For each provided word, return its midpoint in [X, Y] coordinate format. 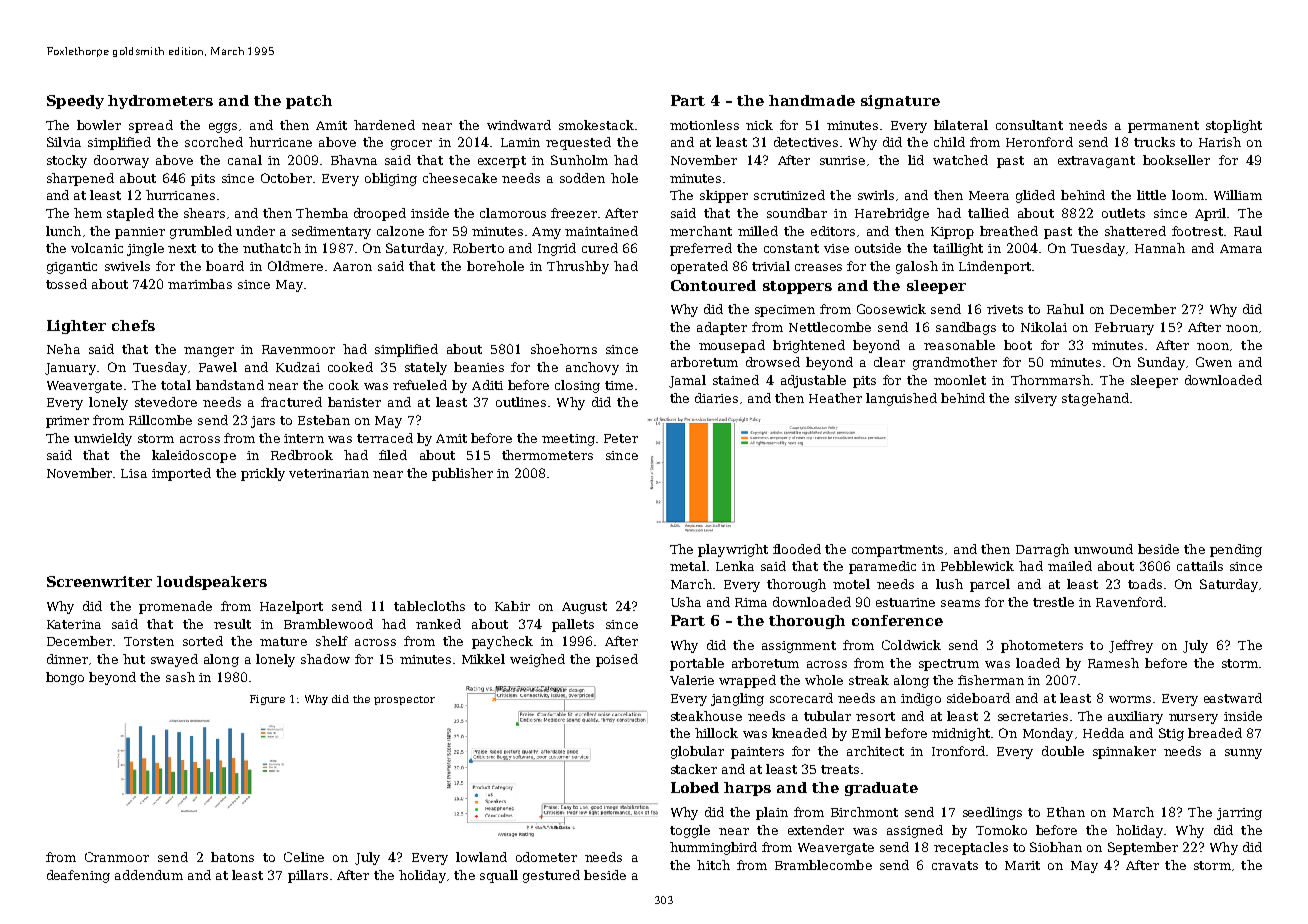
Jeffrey [1131, 646]
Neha [63, 349]
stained [736, 380]
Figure [267, 700]
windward [519, 125]
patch [309, 102]
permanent [1163, 127]
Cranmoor [117, 857]
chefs [133, 325]
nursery [1193, 719]
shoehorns [564, 349]
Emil [866, 733]
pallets [573, 625]
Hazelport [291, 607]
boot [1018, 345]
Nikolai [1044, 327]
